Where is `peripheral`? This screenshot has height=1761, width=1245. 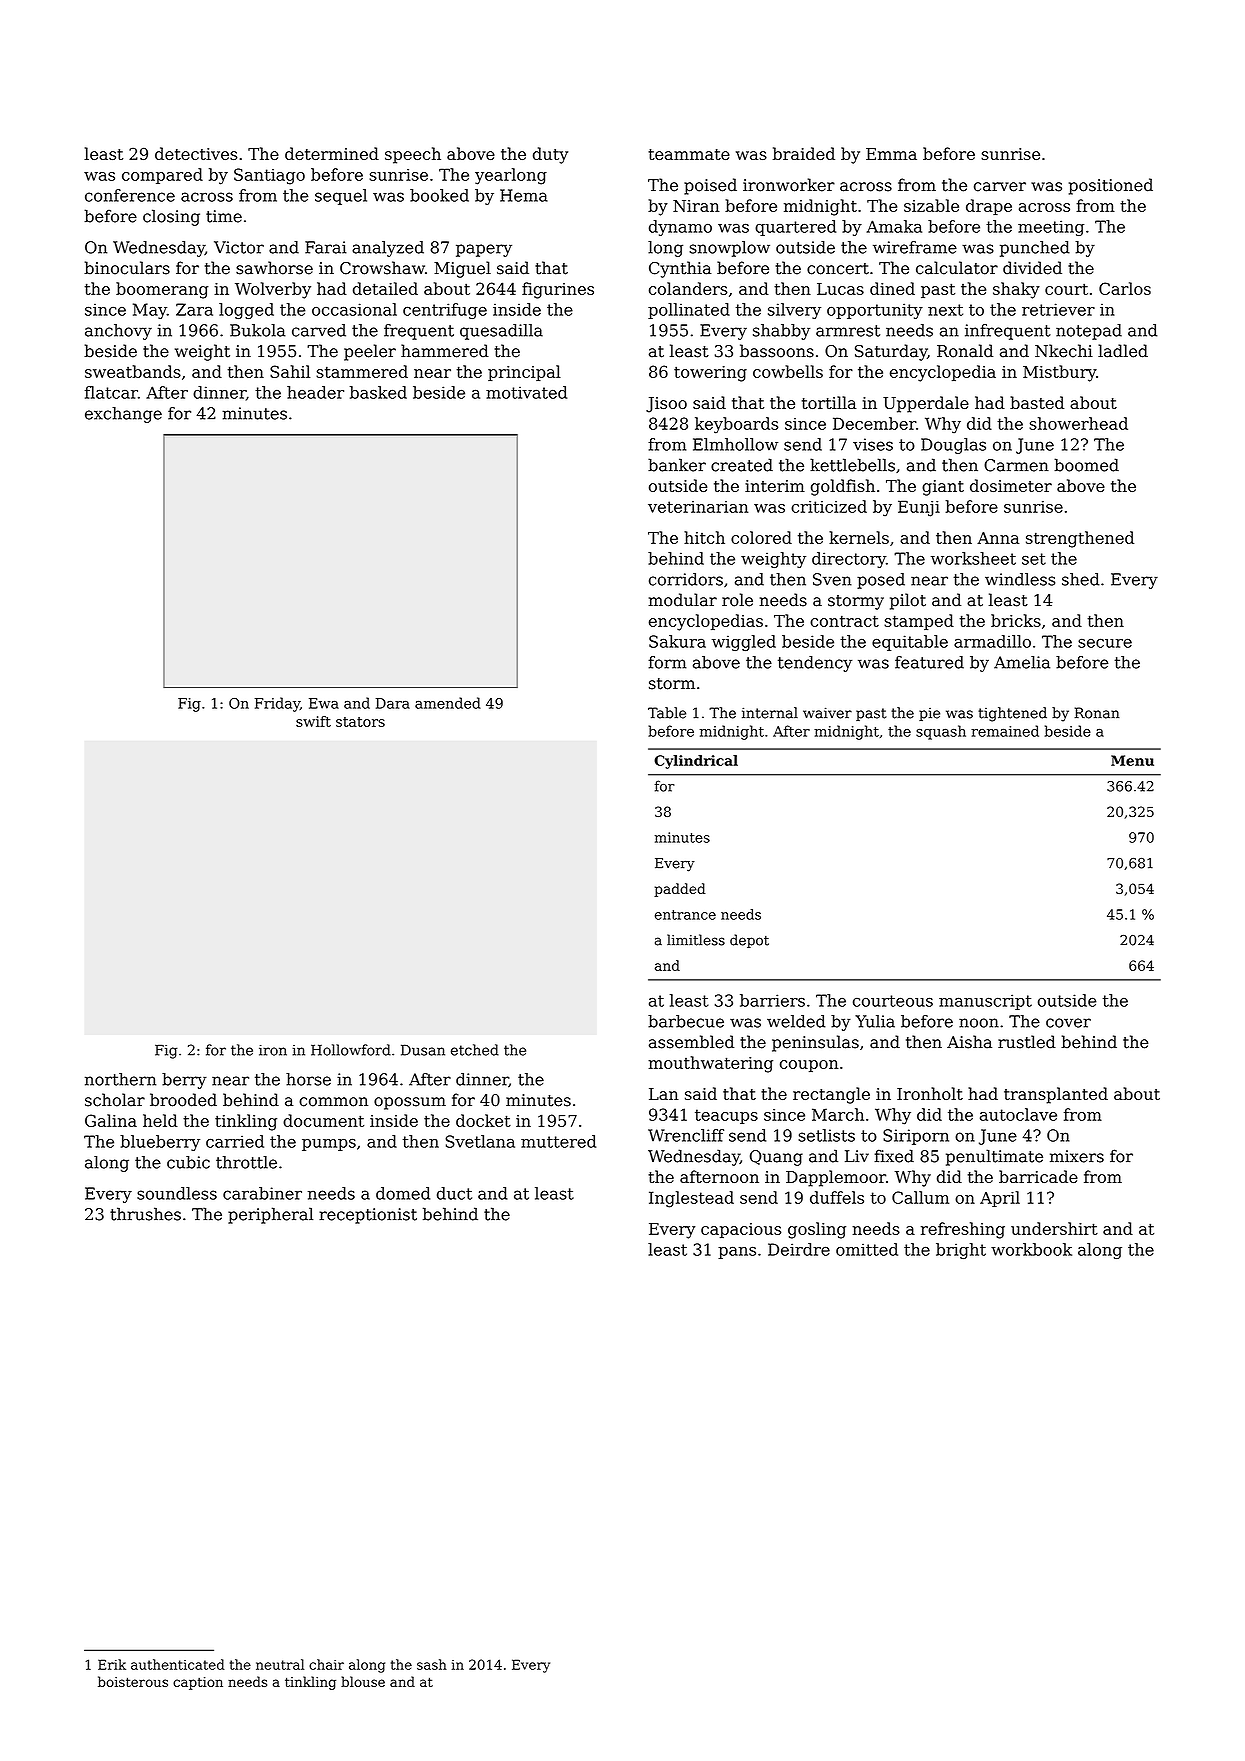 peripheral is located at coordinates (270, 1215).
